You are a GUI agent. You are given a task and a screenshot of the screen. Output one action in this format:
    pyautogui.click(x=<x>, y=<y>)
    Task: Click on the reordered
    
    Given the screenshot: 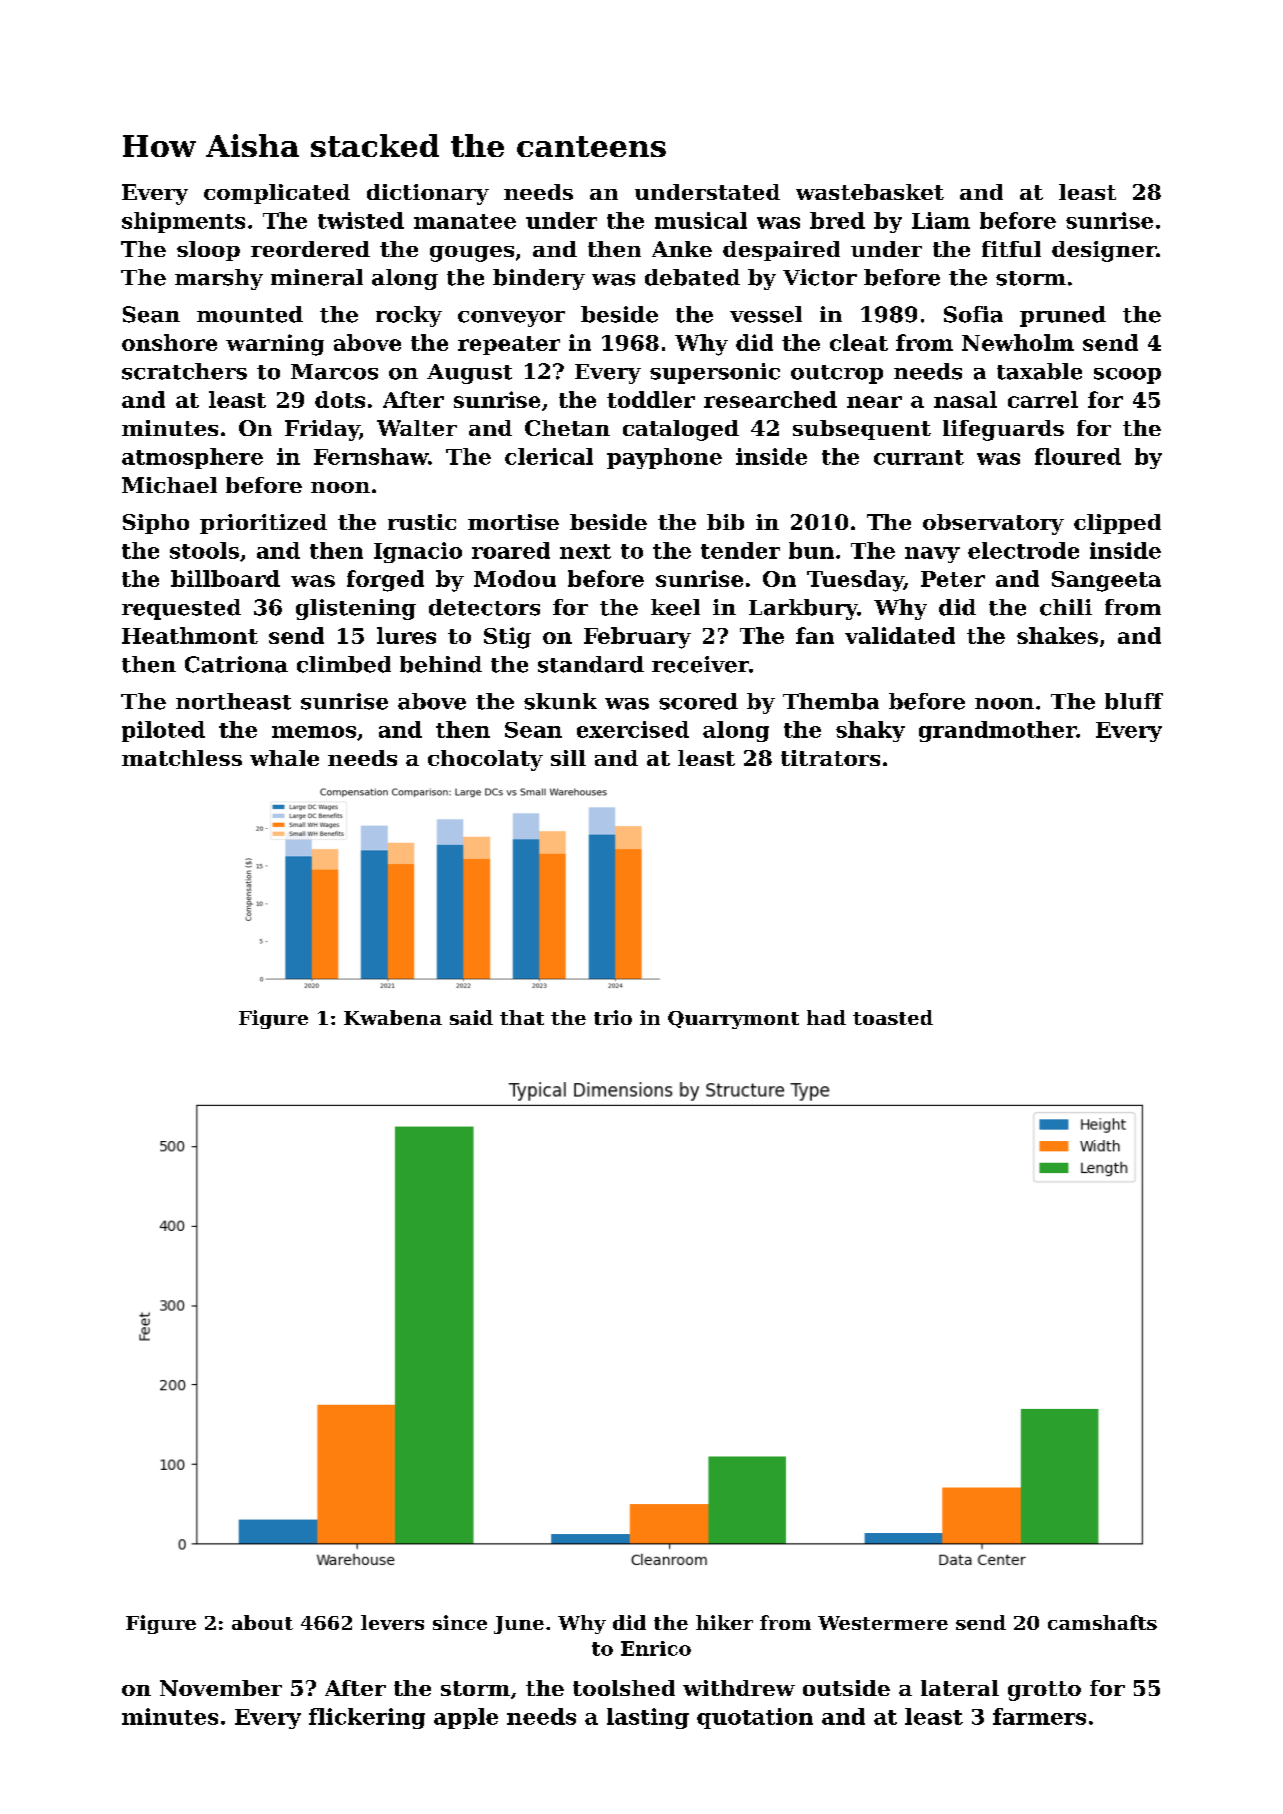 What is the action you would take?
    pyautogui.click(x=310, y=249)
